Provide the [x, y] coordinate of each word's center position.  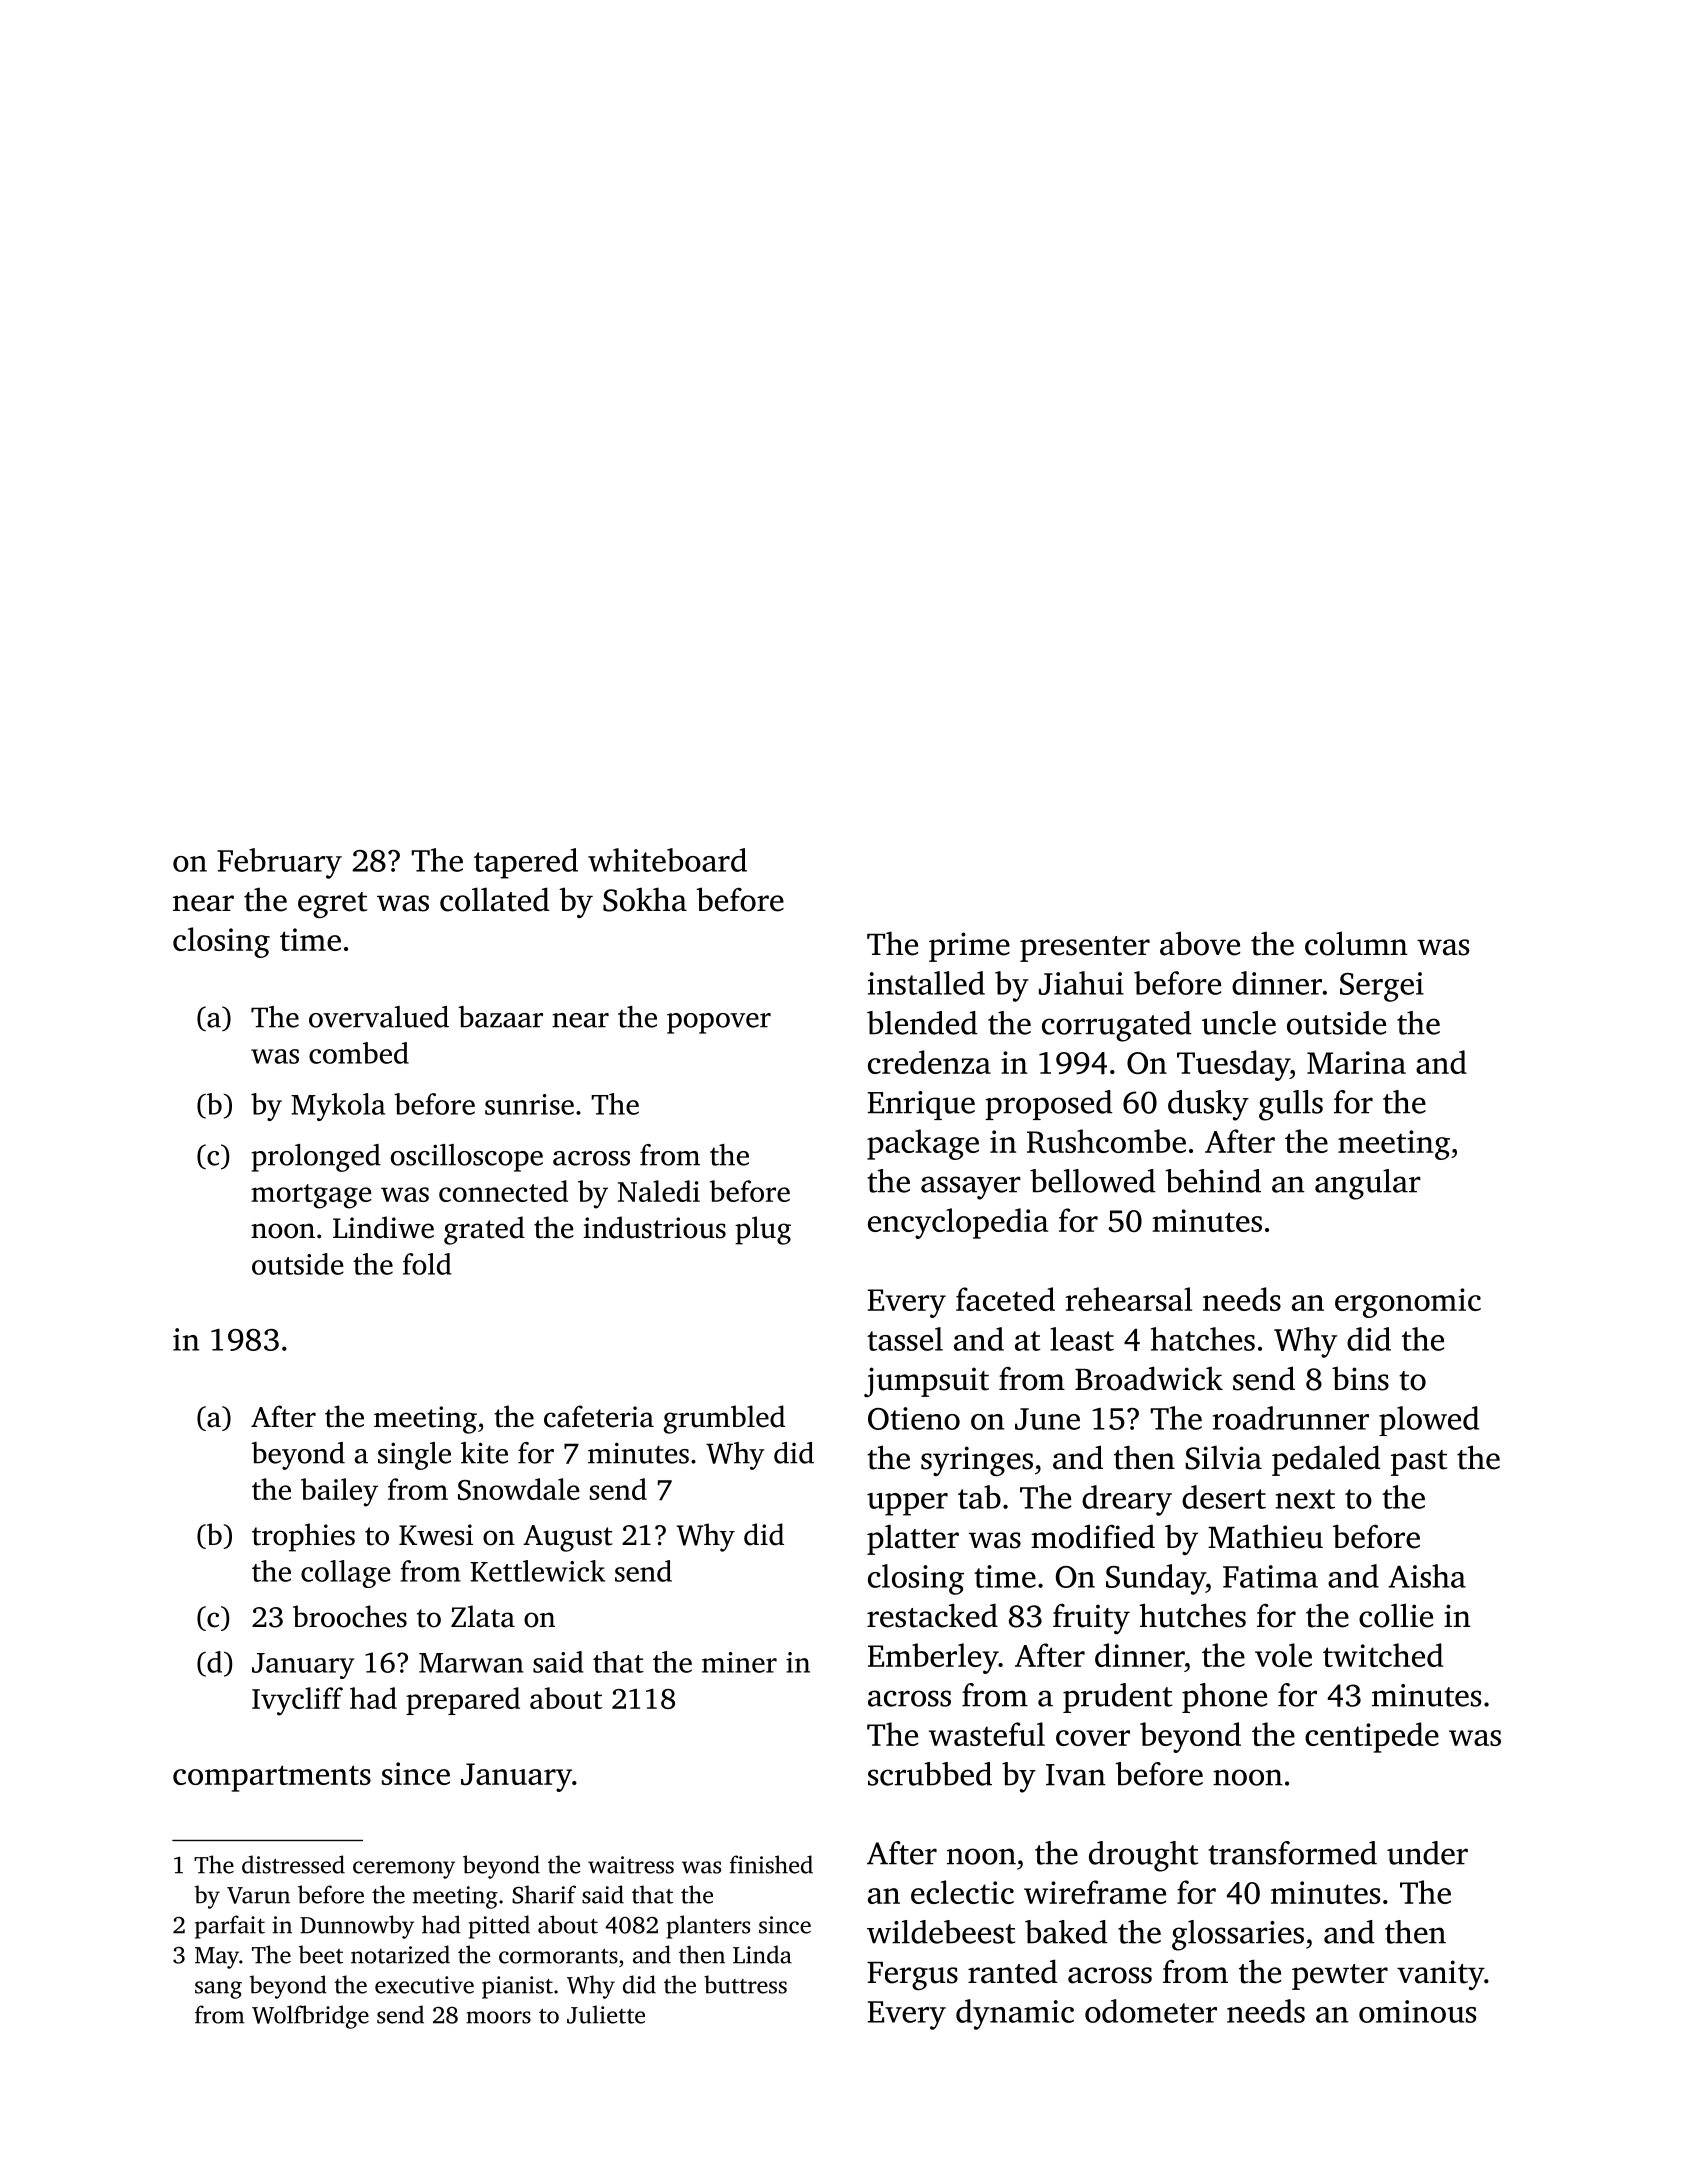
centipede [1372, 1737]
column [1356, 943]
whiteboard [667, 860]
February [279, 863]
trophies [303, 1537]
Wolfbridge [310, 2017]
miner [739, 1662]
